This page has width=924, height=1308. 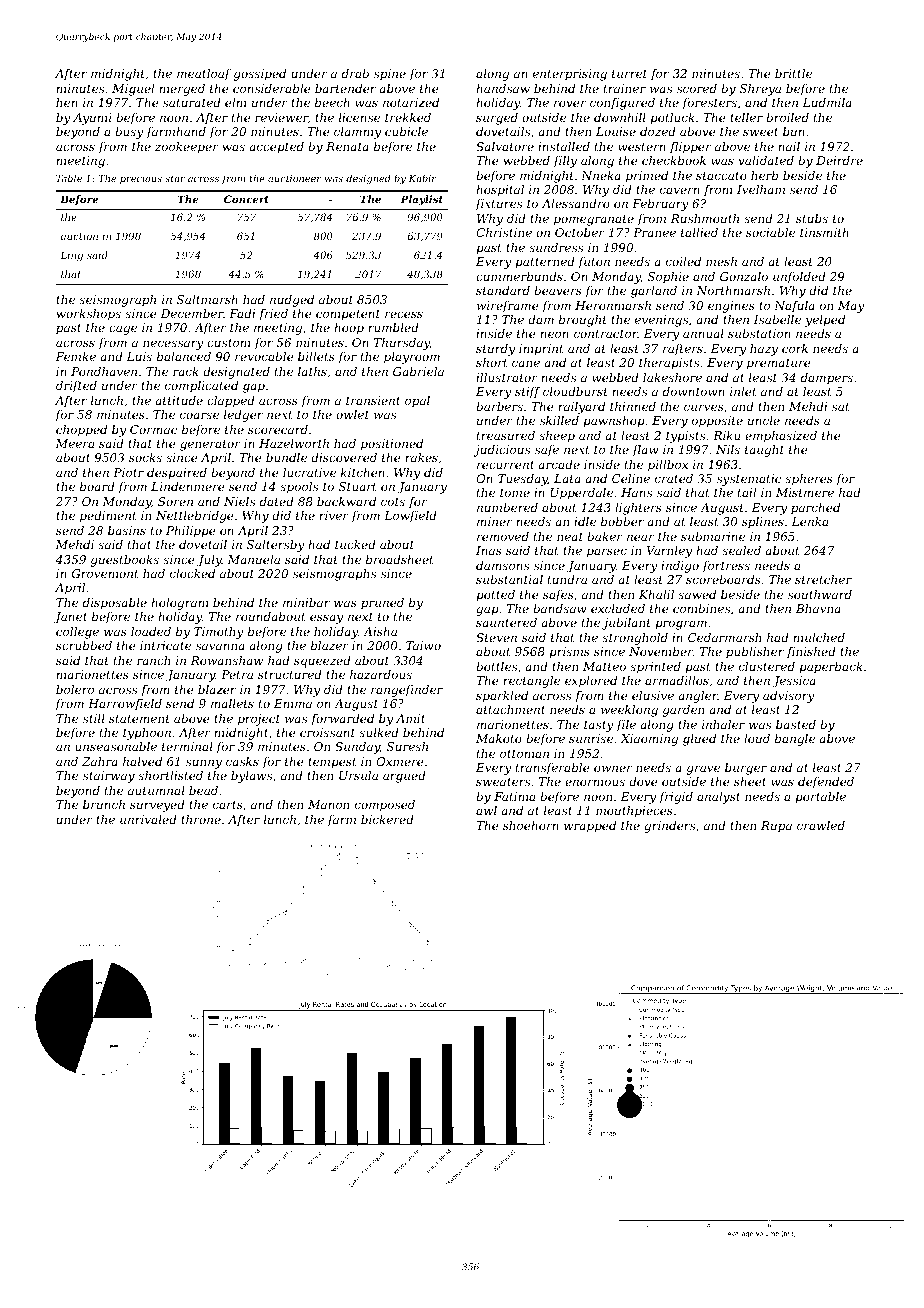 I want to click on sunrise, so click(x=591, y=738).
